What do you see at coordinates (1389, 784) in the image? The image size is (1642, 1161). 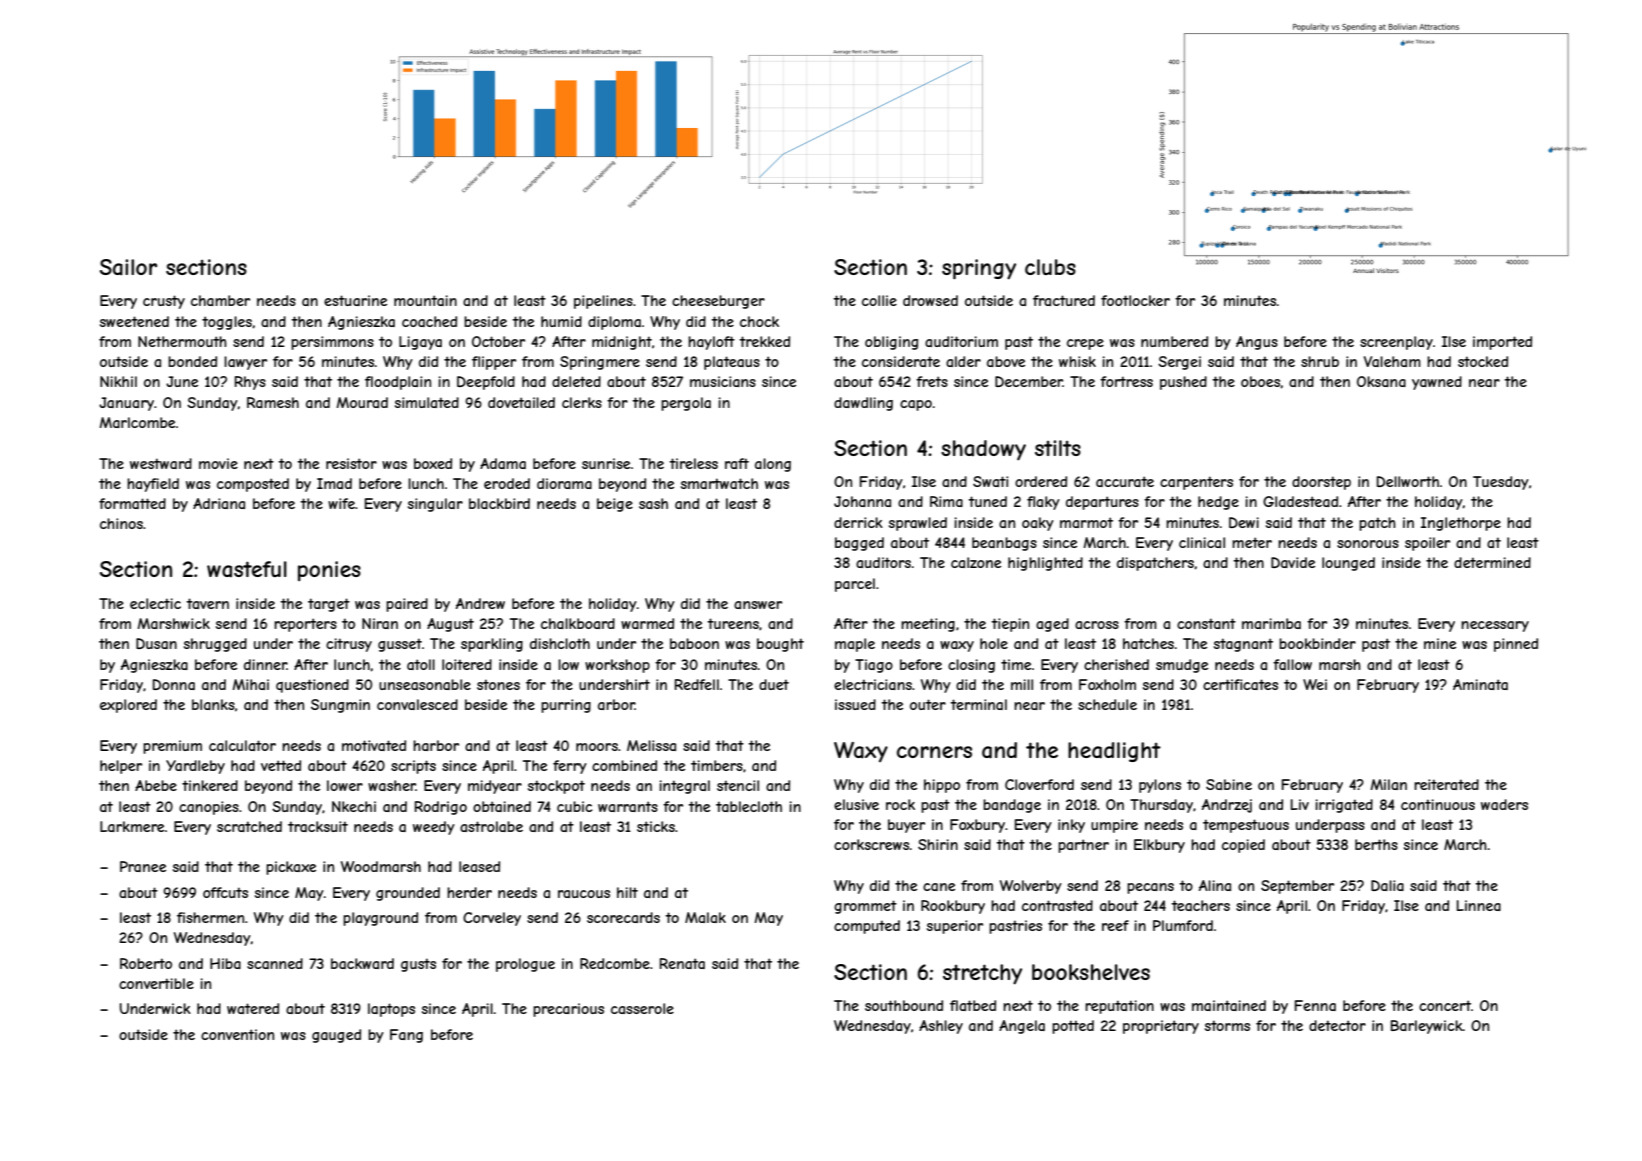 I see `Milan` at bounding box center [1389, 784].
